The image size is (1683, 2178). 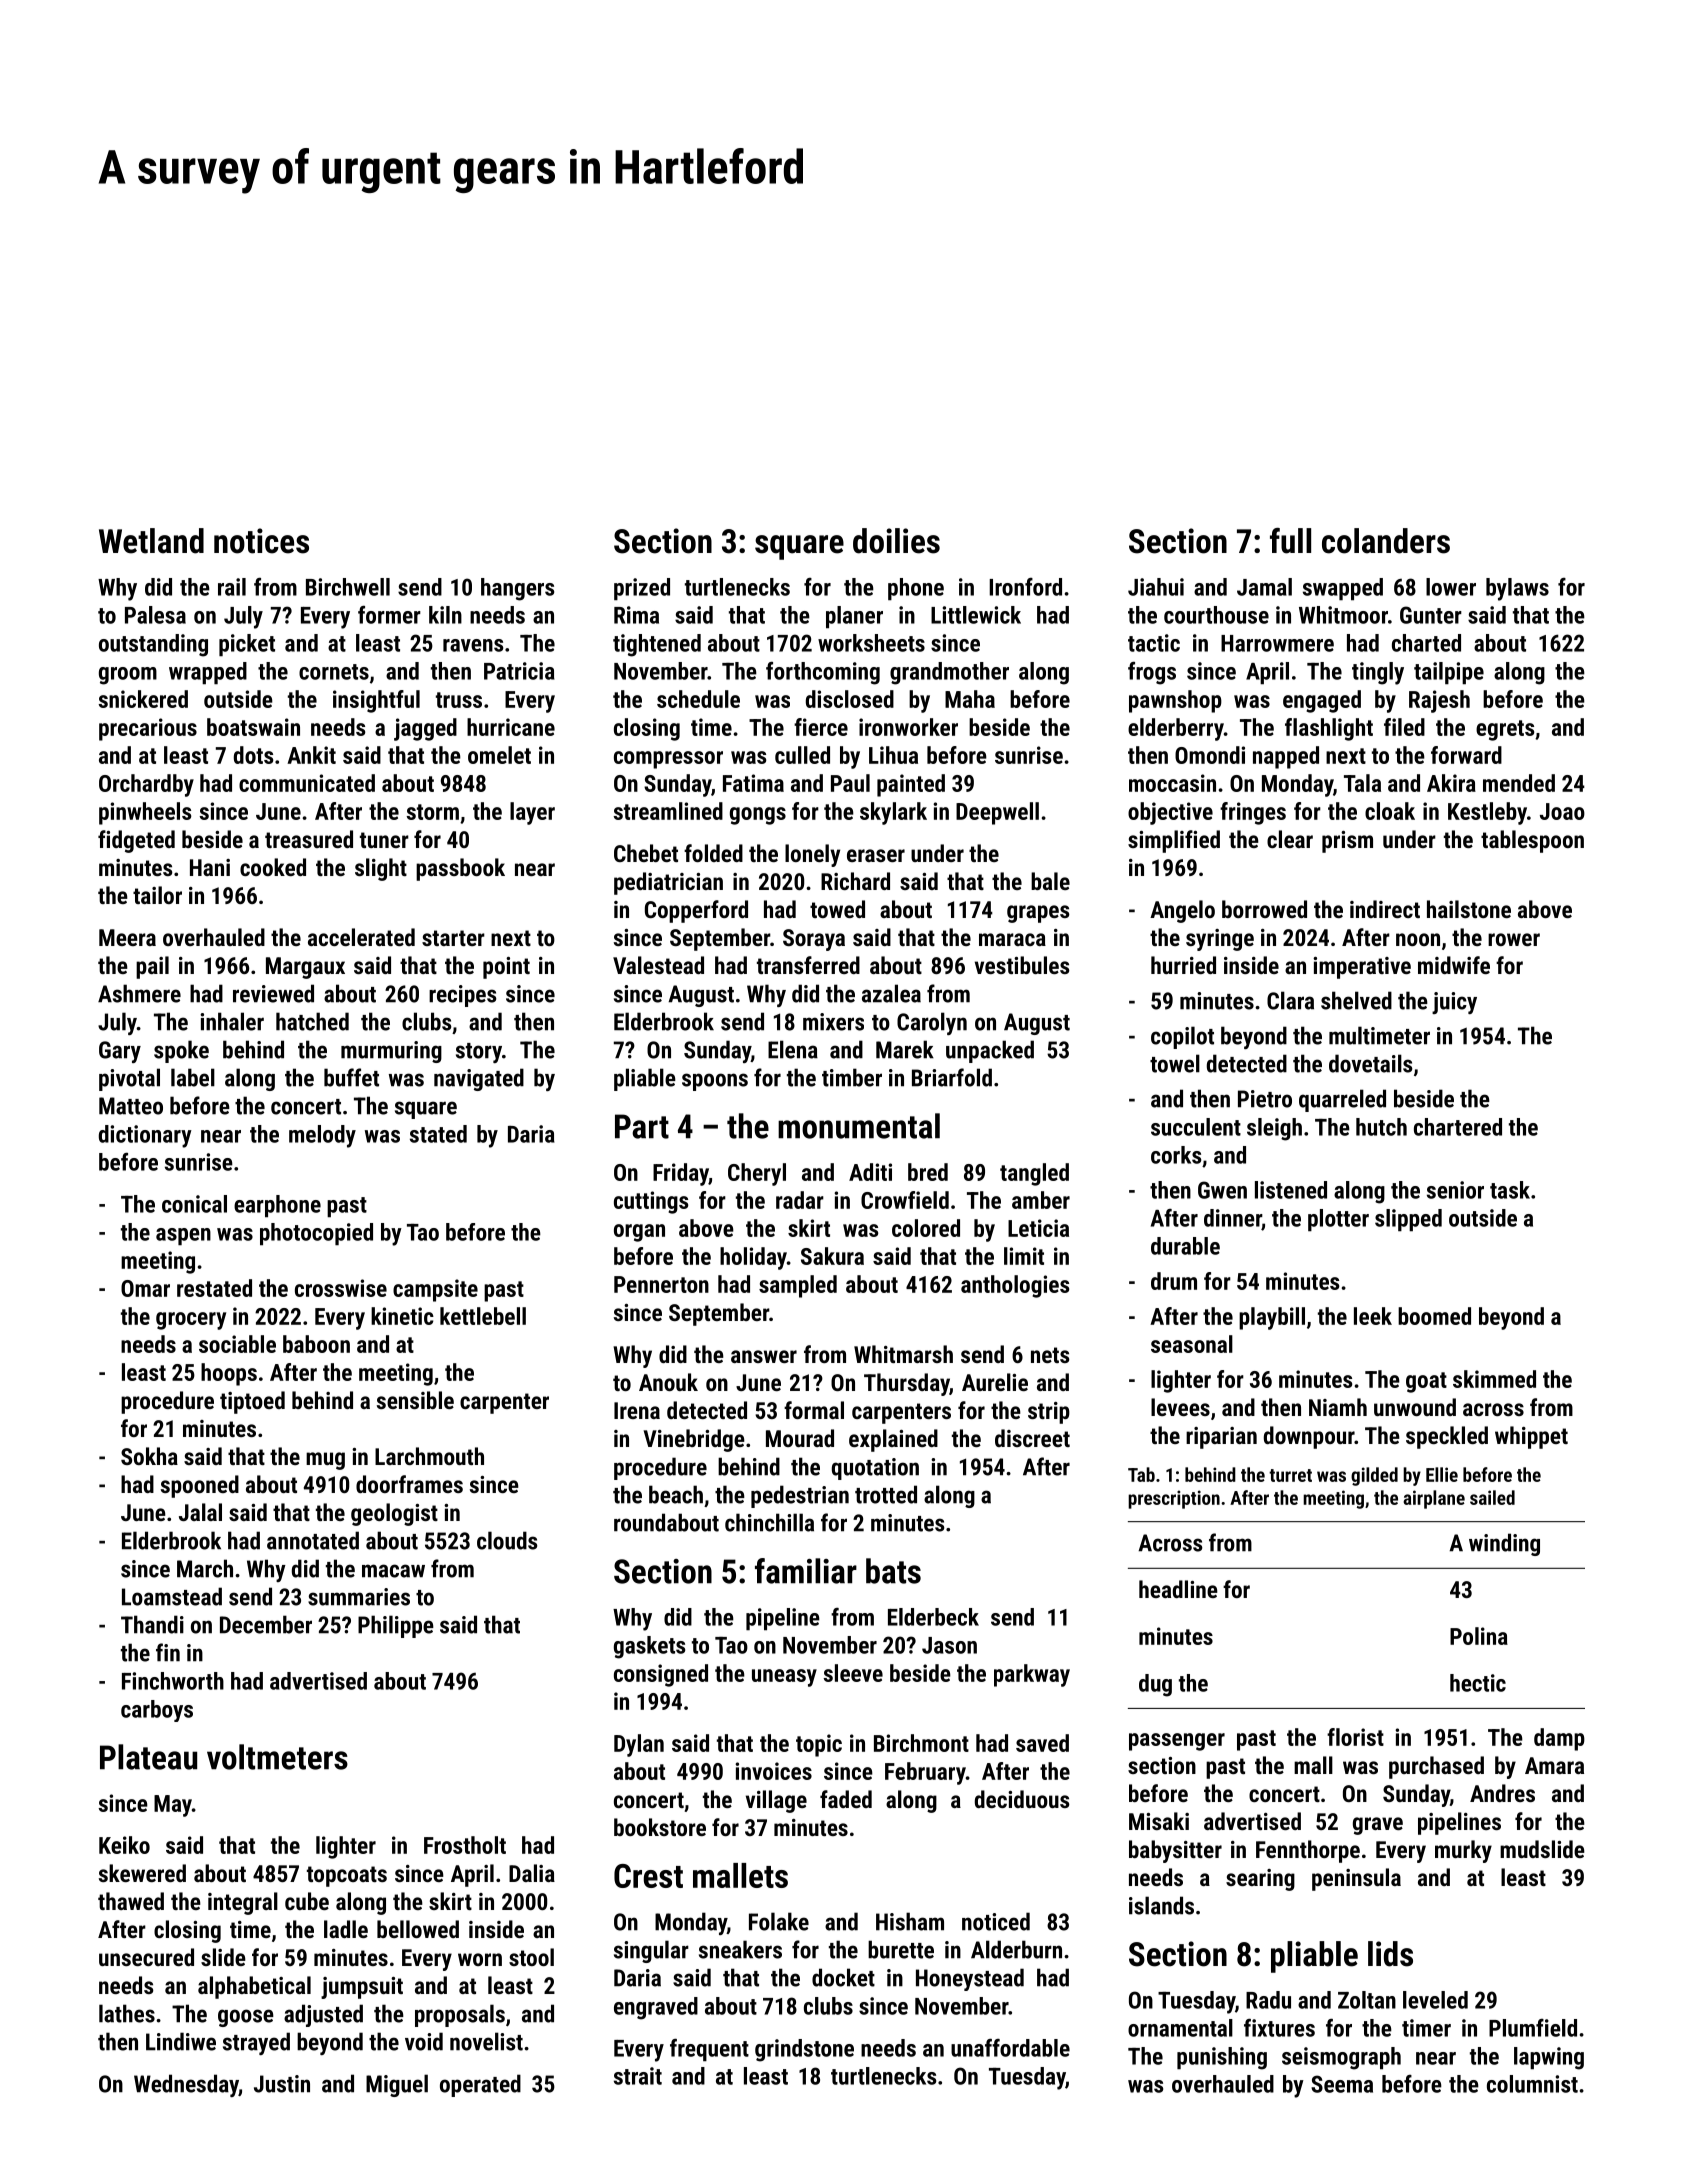 What do you see at coordinates (928, 1172) in the screenshot?
I see `bred` at bounding box center [928, 1172].
